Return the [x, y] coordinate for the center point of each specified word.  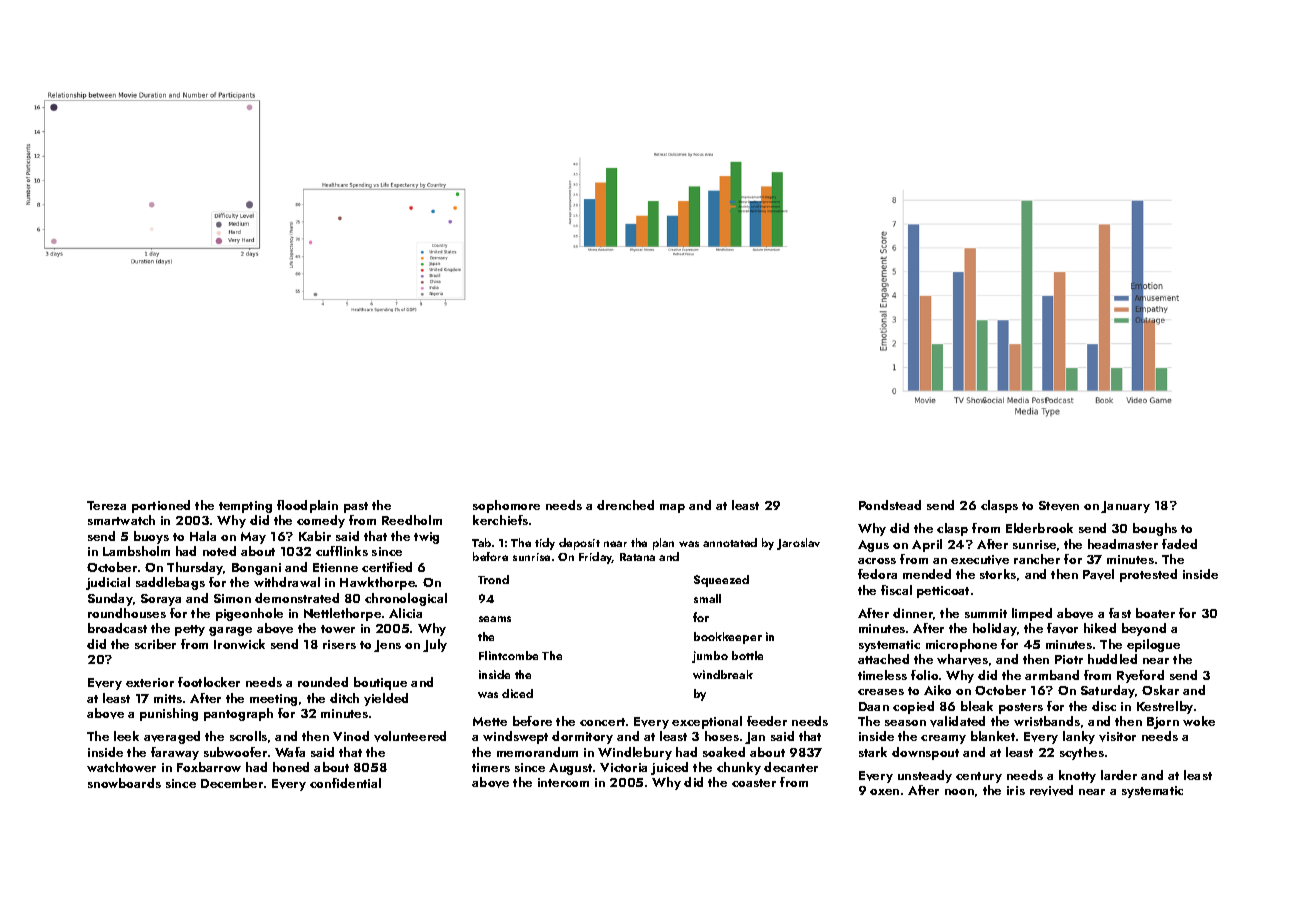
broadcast [117, 628]
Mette [490, 721]
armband [1052, 675]
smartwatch [121, 520]
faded [1179, 544]
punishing [169, 714]
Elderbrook [1039, 528]
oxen [884, 792]
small [707, 598]
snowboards [124, 783]
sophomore [506, 506]
